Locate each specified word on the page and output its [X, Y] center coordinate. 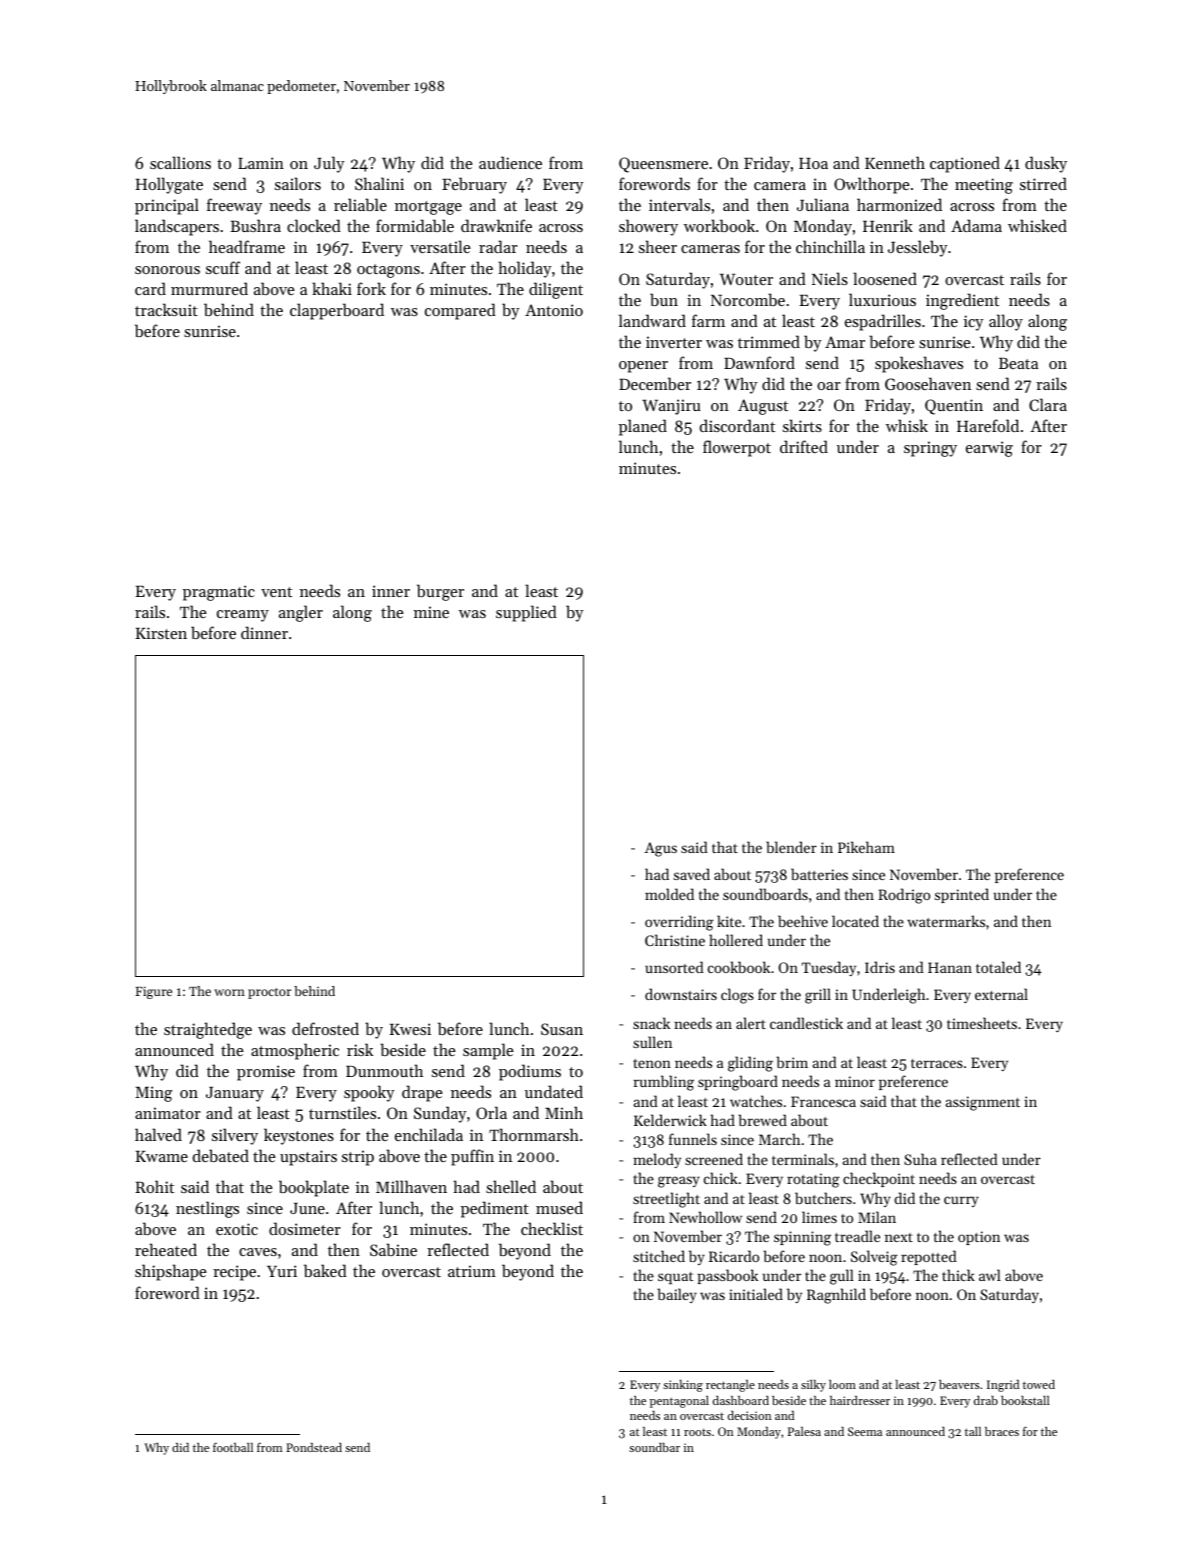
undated [554, 1091]
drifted [804, 446]
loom [842, 1384]
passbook [727, 1276]
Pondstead [314, 1447]
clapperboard [337, 311]
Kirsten [161, 633]
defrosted [325, 1028]
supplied [526, 613]
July [329, 164]
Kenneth [895, 162]
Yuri [282, 1271]
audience [510, 162]
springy [930, 449]
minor [855, 1081]
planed [643, 427]
